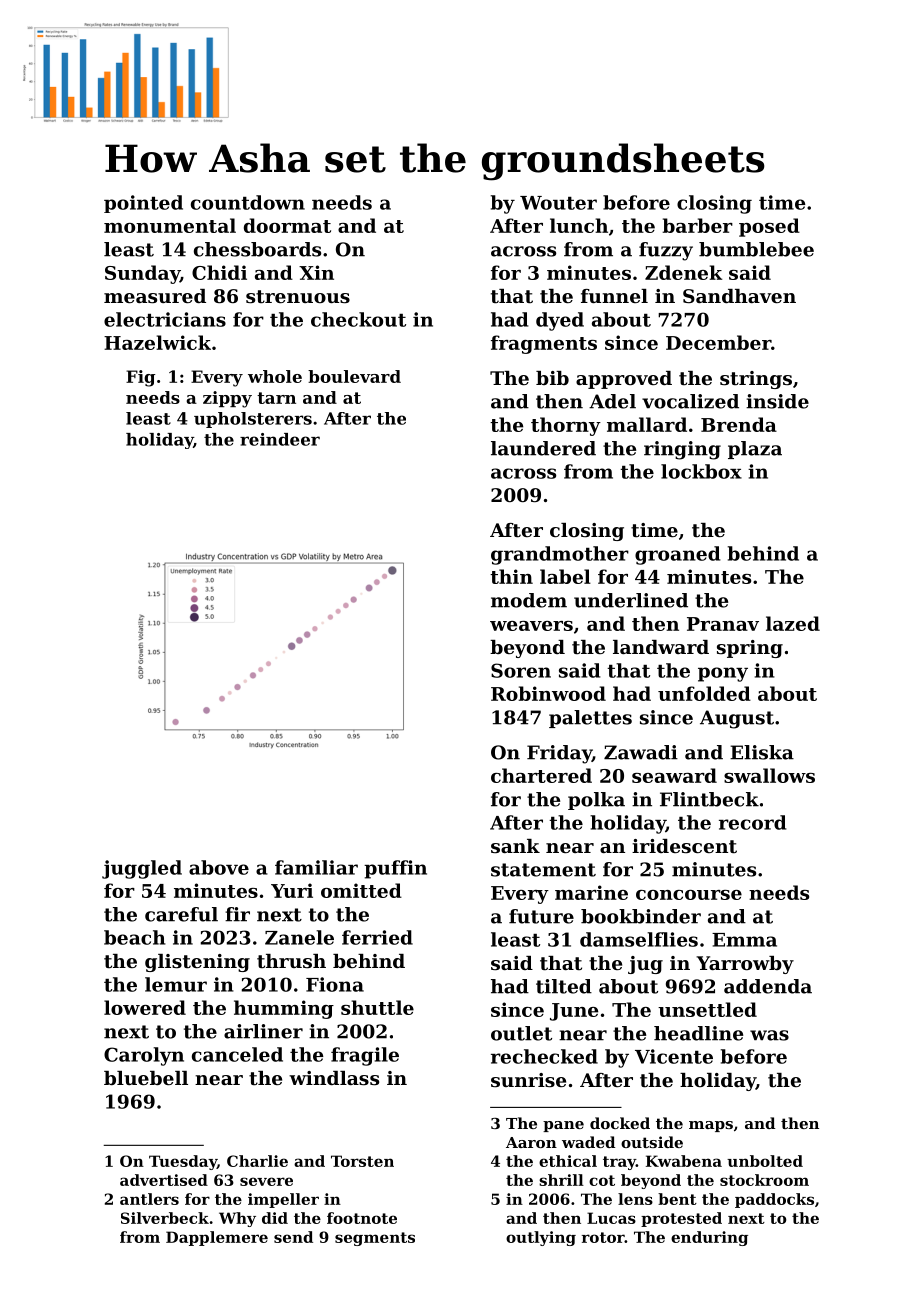 The height and width of the image is (1311, 924). Describe the element at coordinates (142, 869) in the image. I see `juggled` at that location.
